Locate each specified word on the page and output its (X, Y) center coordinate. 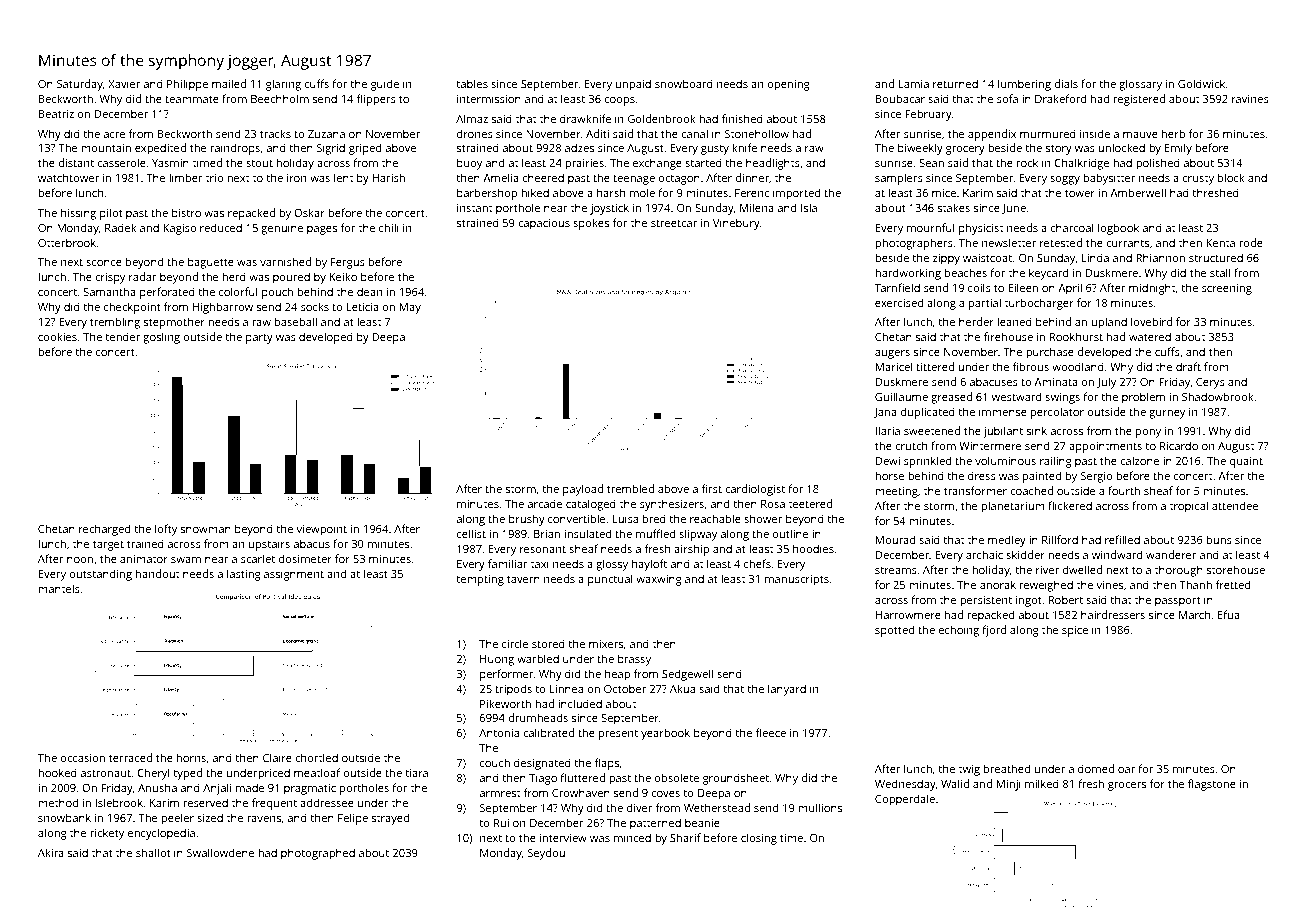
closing (759, 839)
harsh (611, 192)
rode (1251, 242)
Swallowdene (220, 852)
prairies (584, 164)
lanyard (787, 690)
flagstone (1212, 785)
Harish (388, 177)
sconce (104, 263)
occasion (83, 758)
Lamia (914, 84)
